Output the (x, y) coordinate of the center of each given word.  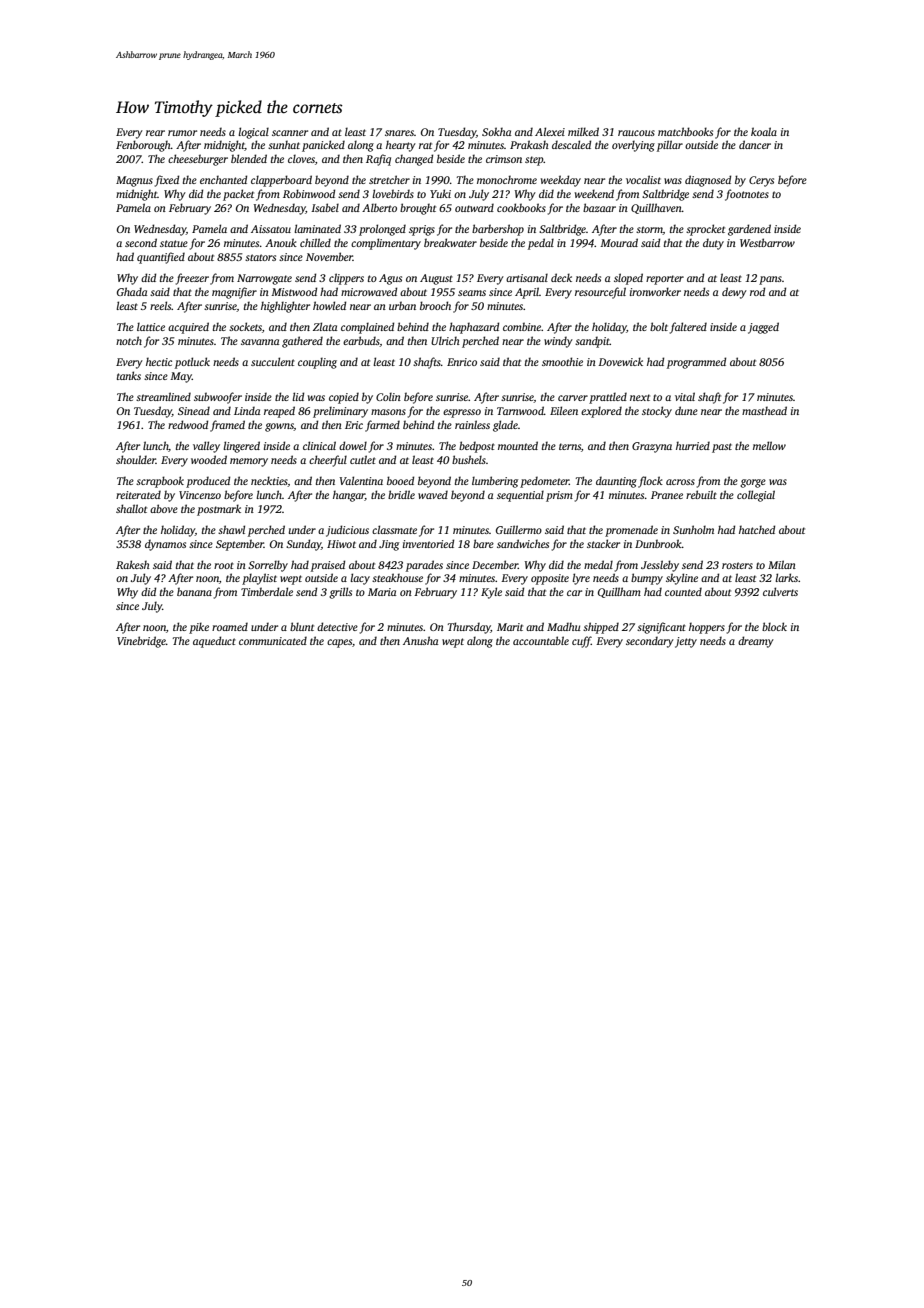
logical (253, 133)
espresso (462, 413)
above (164, 508)
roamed (230, 626)
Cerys (761, 181)
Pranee (667, 495)
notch (129, 340)
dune (686, 410)
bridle (401, 494)
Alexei (550, 131)
